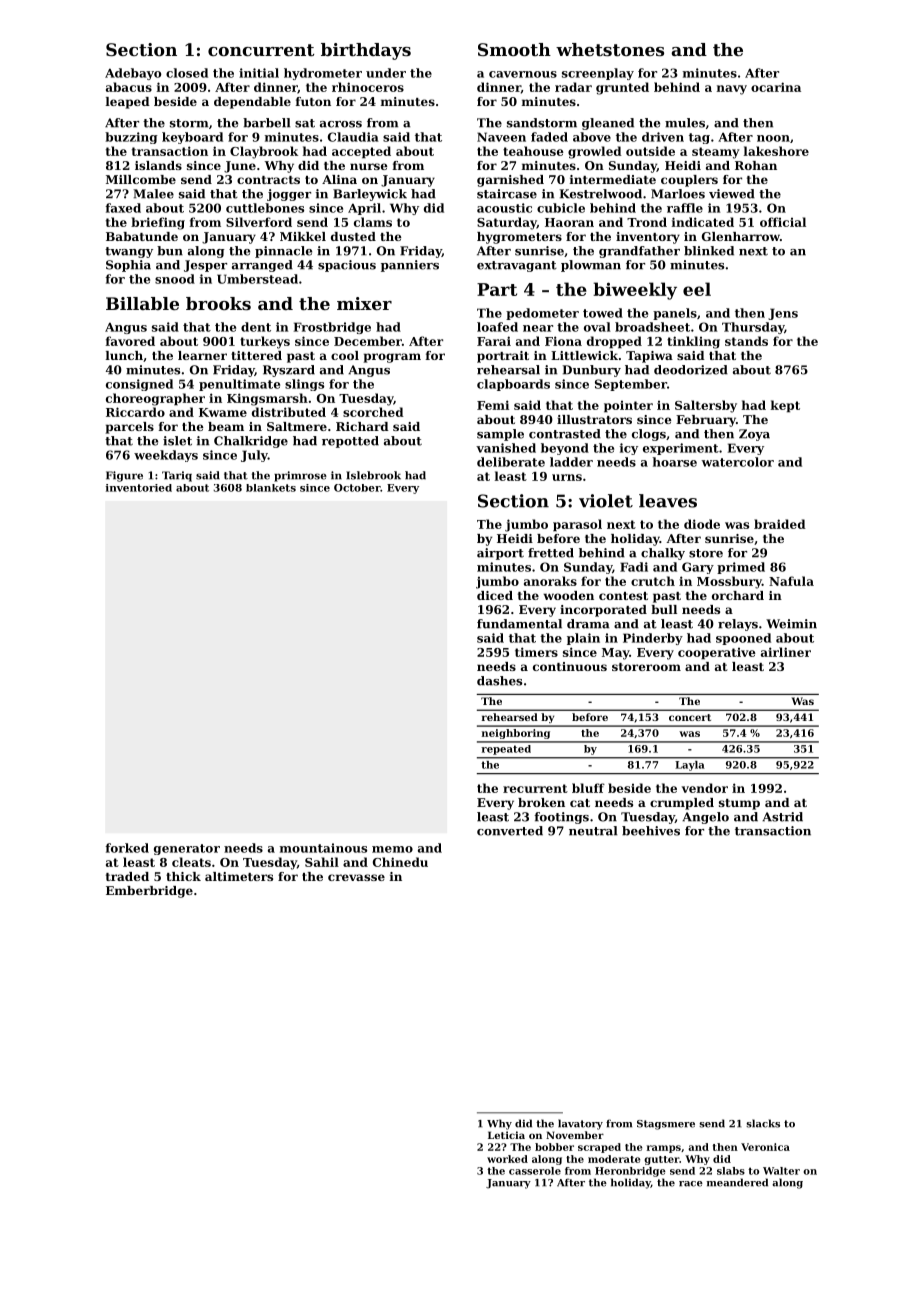  Describe the element at coordinates (400, 862) in the page. I see `Chinedu` at that location.
